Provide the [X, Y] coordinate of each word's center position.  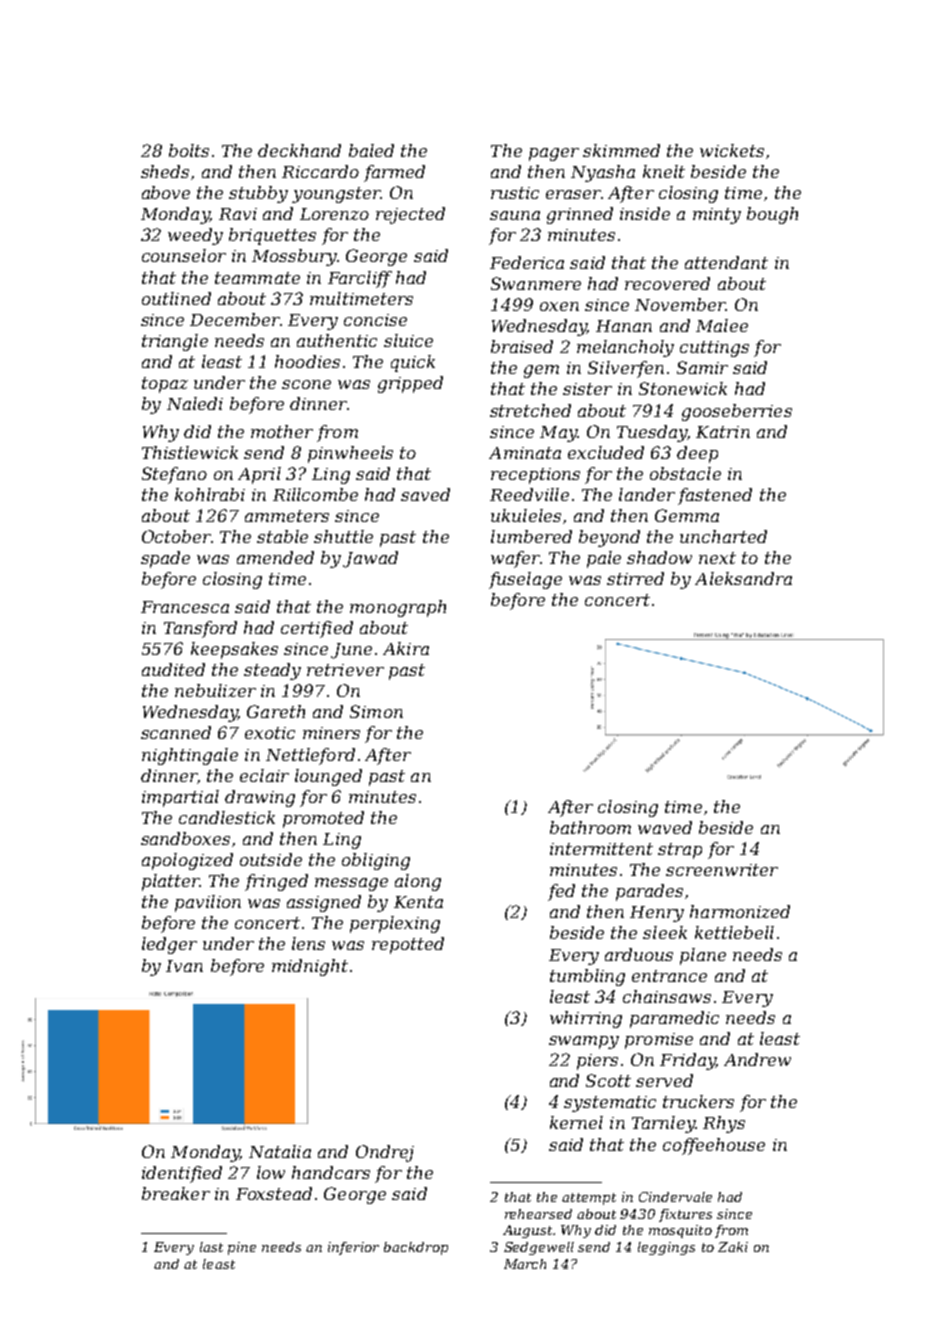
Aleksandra [743, 578]
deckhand [299, 150]
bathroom [590, 827]
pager [554, 154]
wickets [732, 150]
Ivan [184, 966]
